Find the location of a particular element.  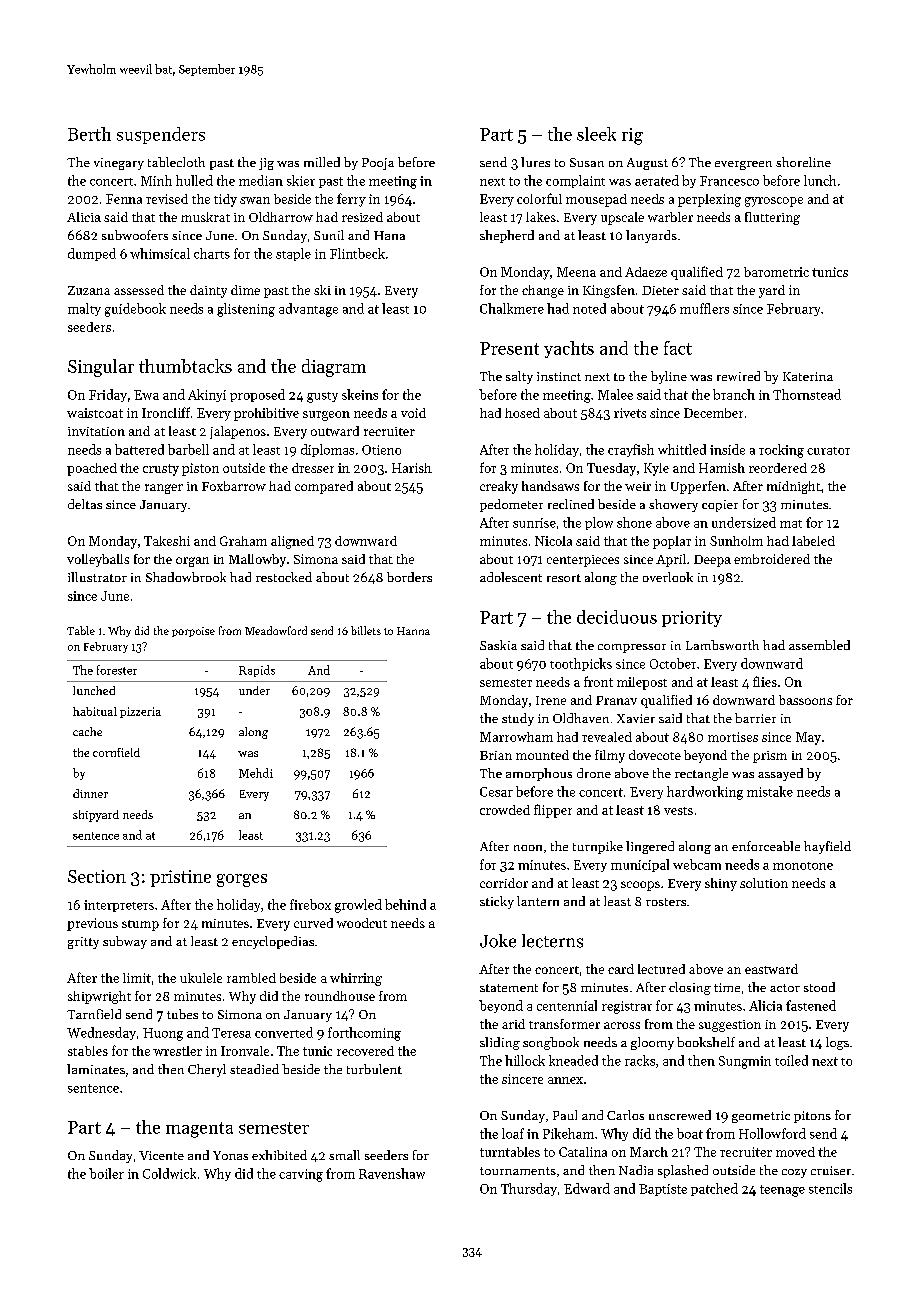

boiler is located at coordinates (106, 1173).
